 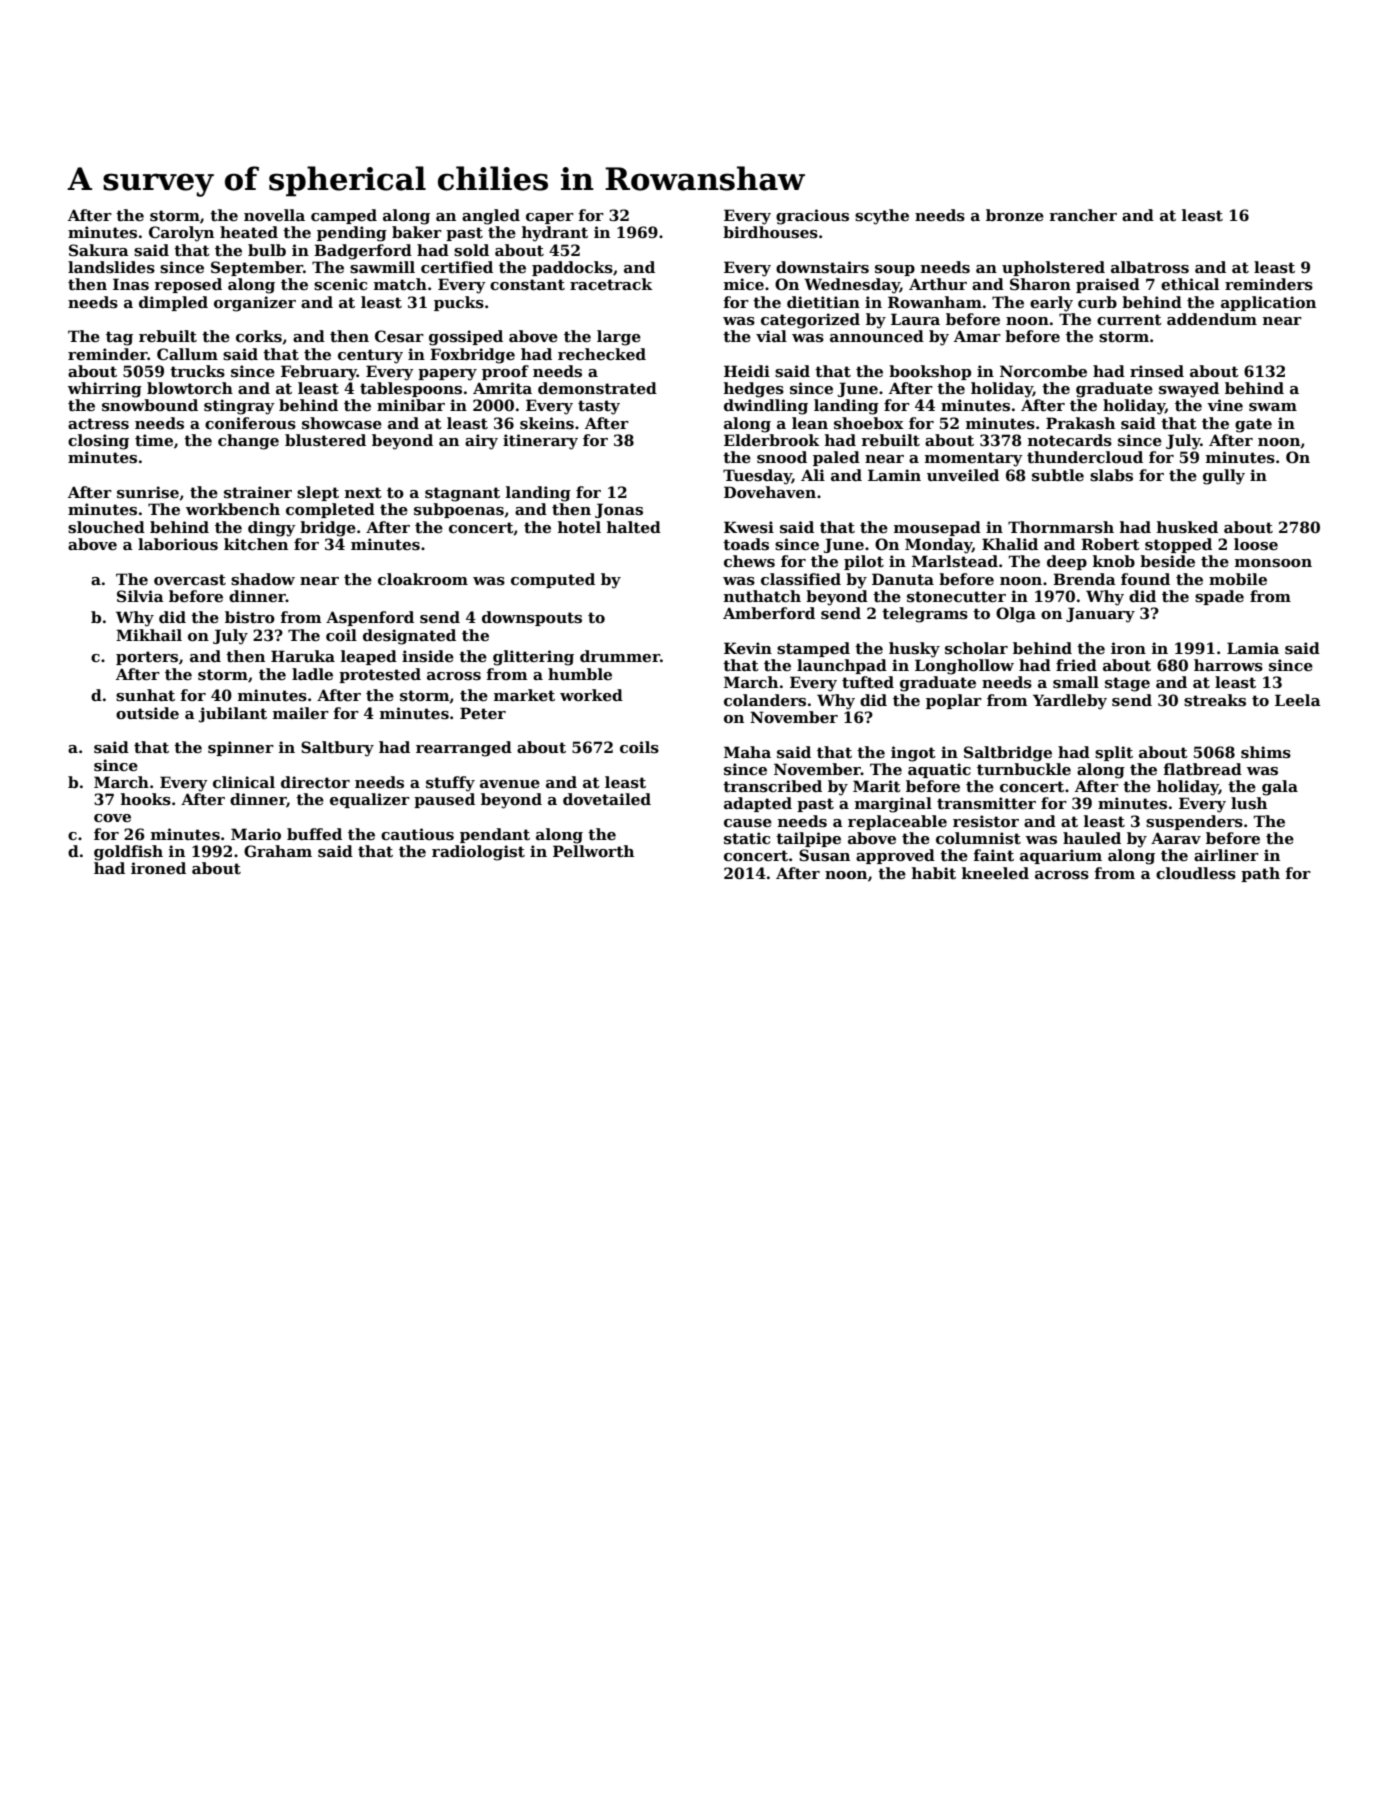 What do you see at coordinates (99, 250) in the screenshot?
I see `Sakura` at bounding box center [99, 250].
